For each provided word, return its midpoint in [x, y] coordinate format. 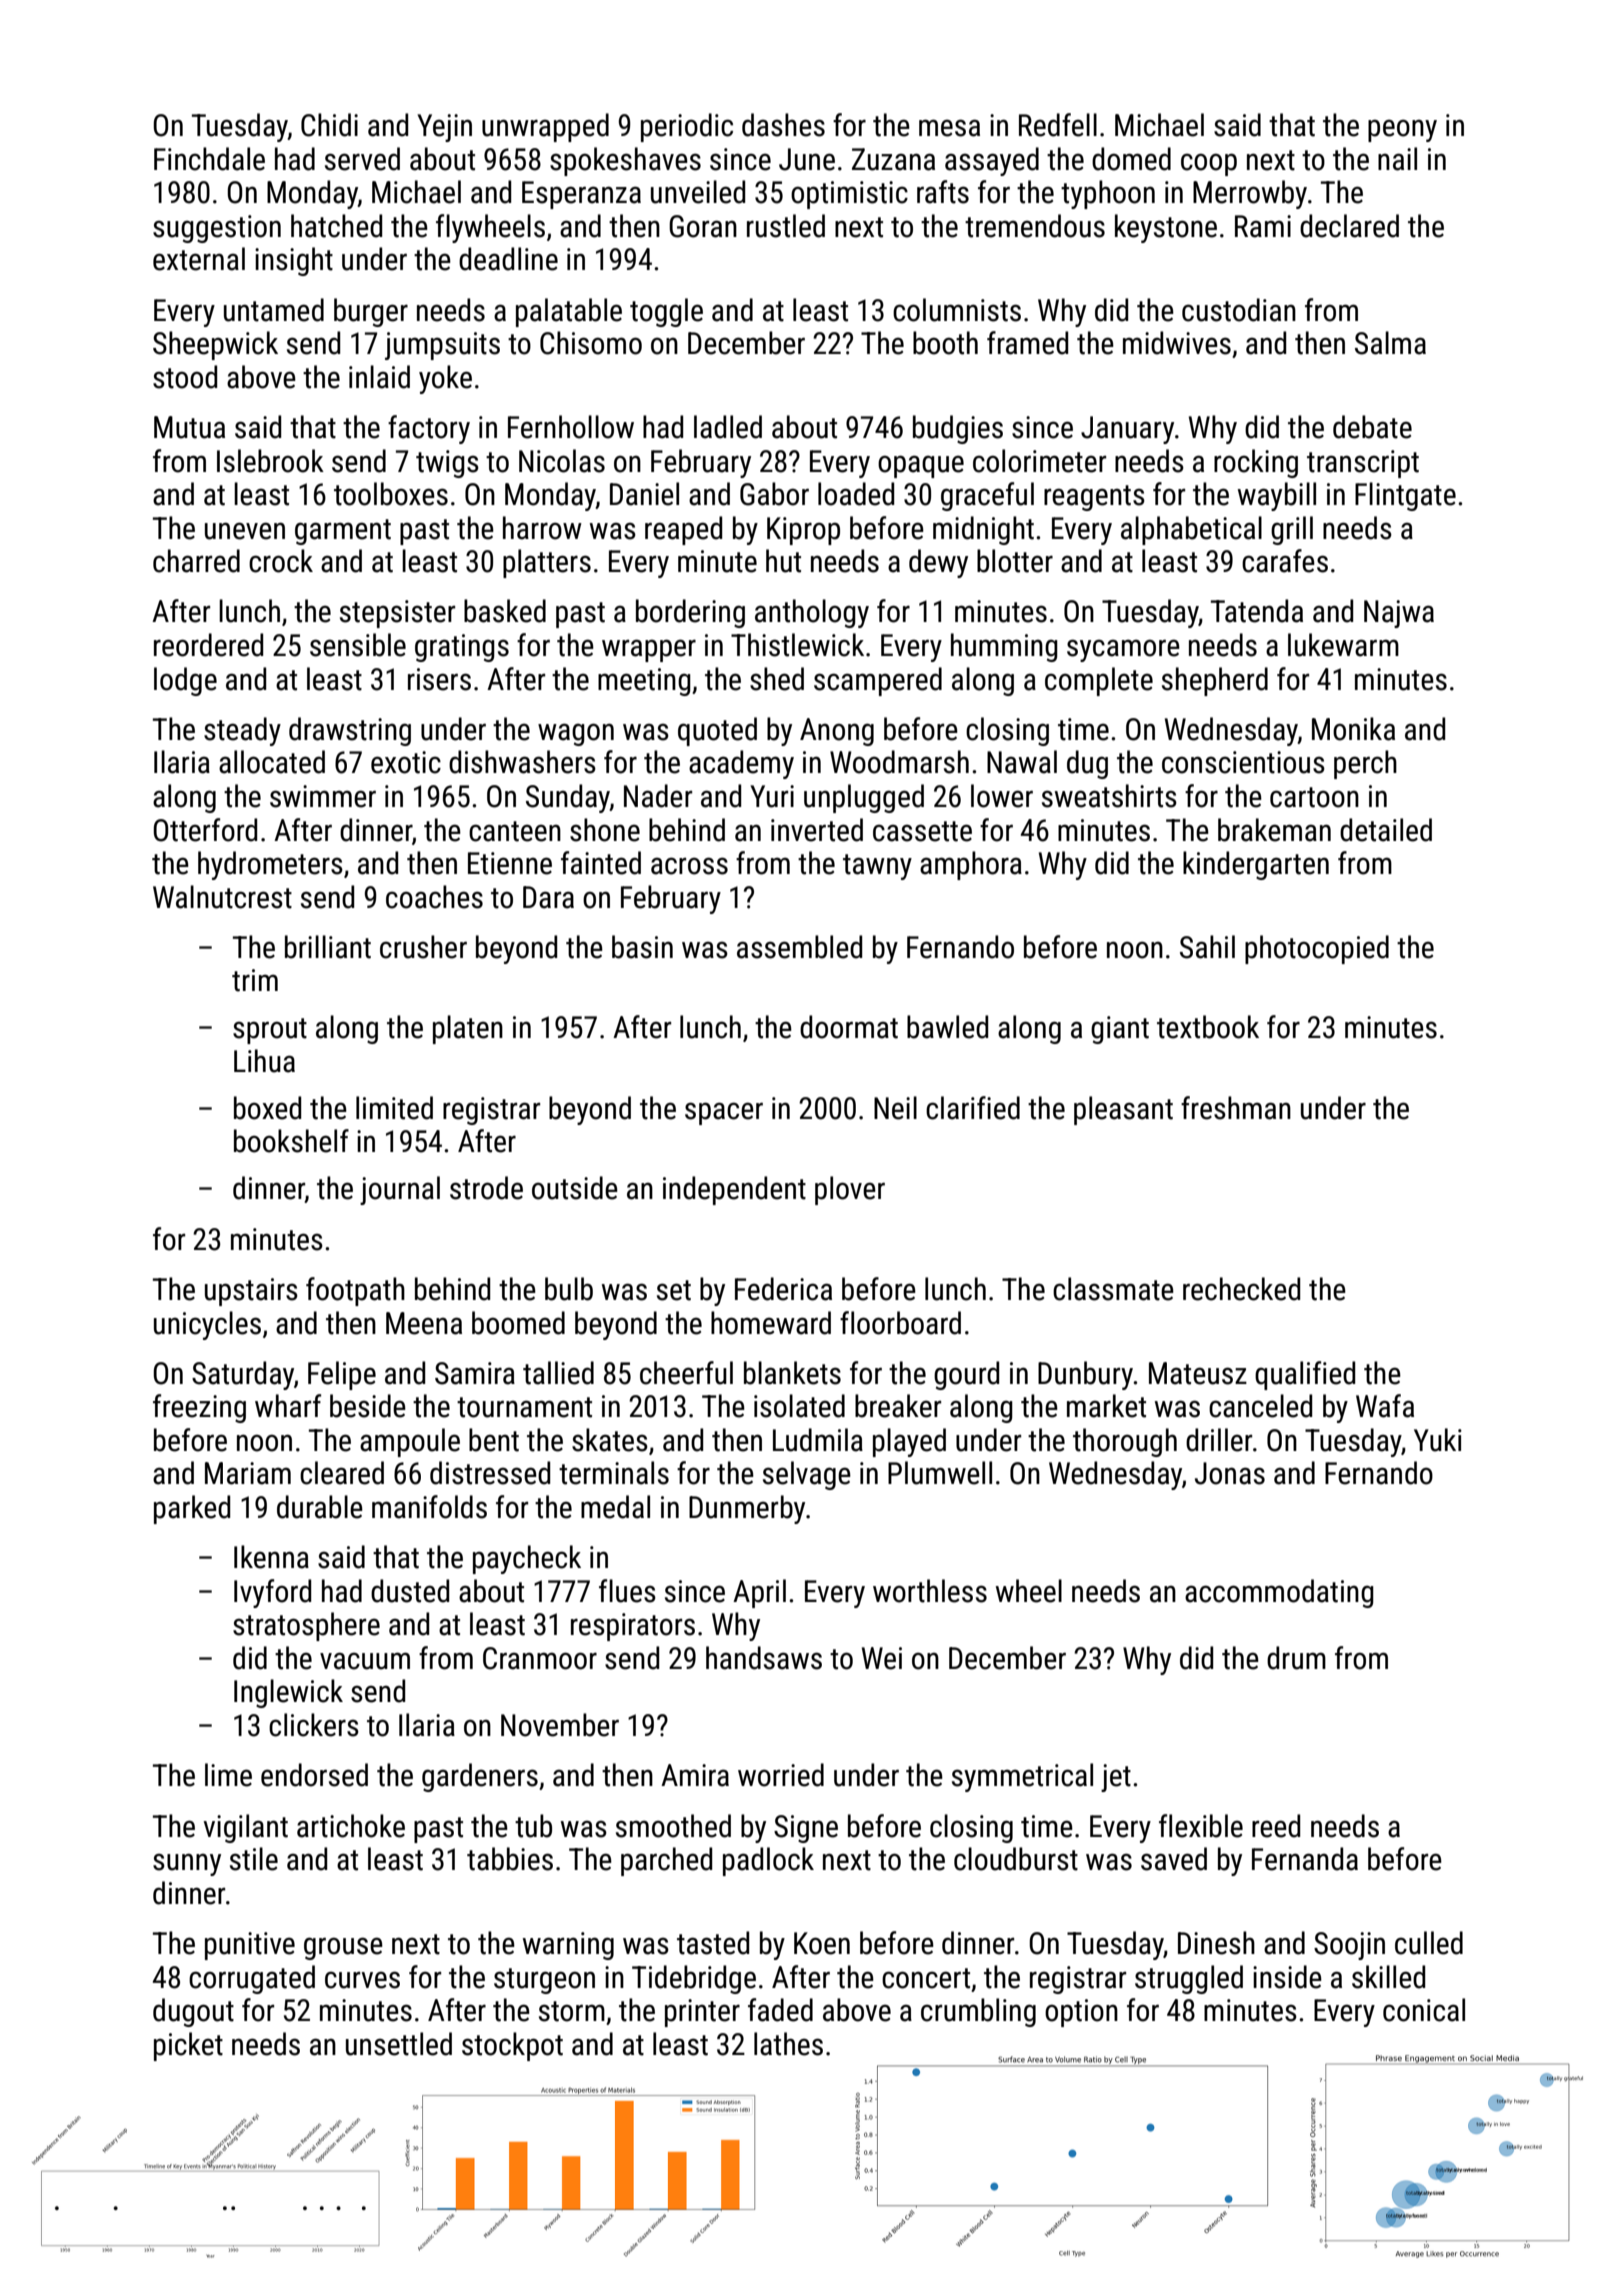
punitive [250, 1946]
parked [192, 1509]
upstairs [251, 1292]
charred [196, 561]
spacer [724, 1113]
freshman [1236, 1108]
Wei [882, 1658]
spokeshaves [625, 161]
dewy [938, 563]
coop [1209, 164]
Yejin [444, 128]
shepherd [1215, 681]
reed [1276, 1826]
